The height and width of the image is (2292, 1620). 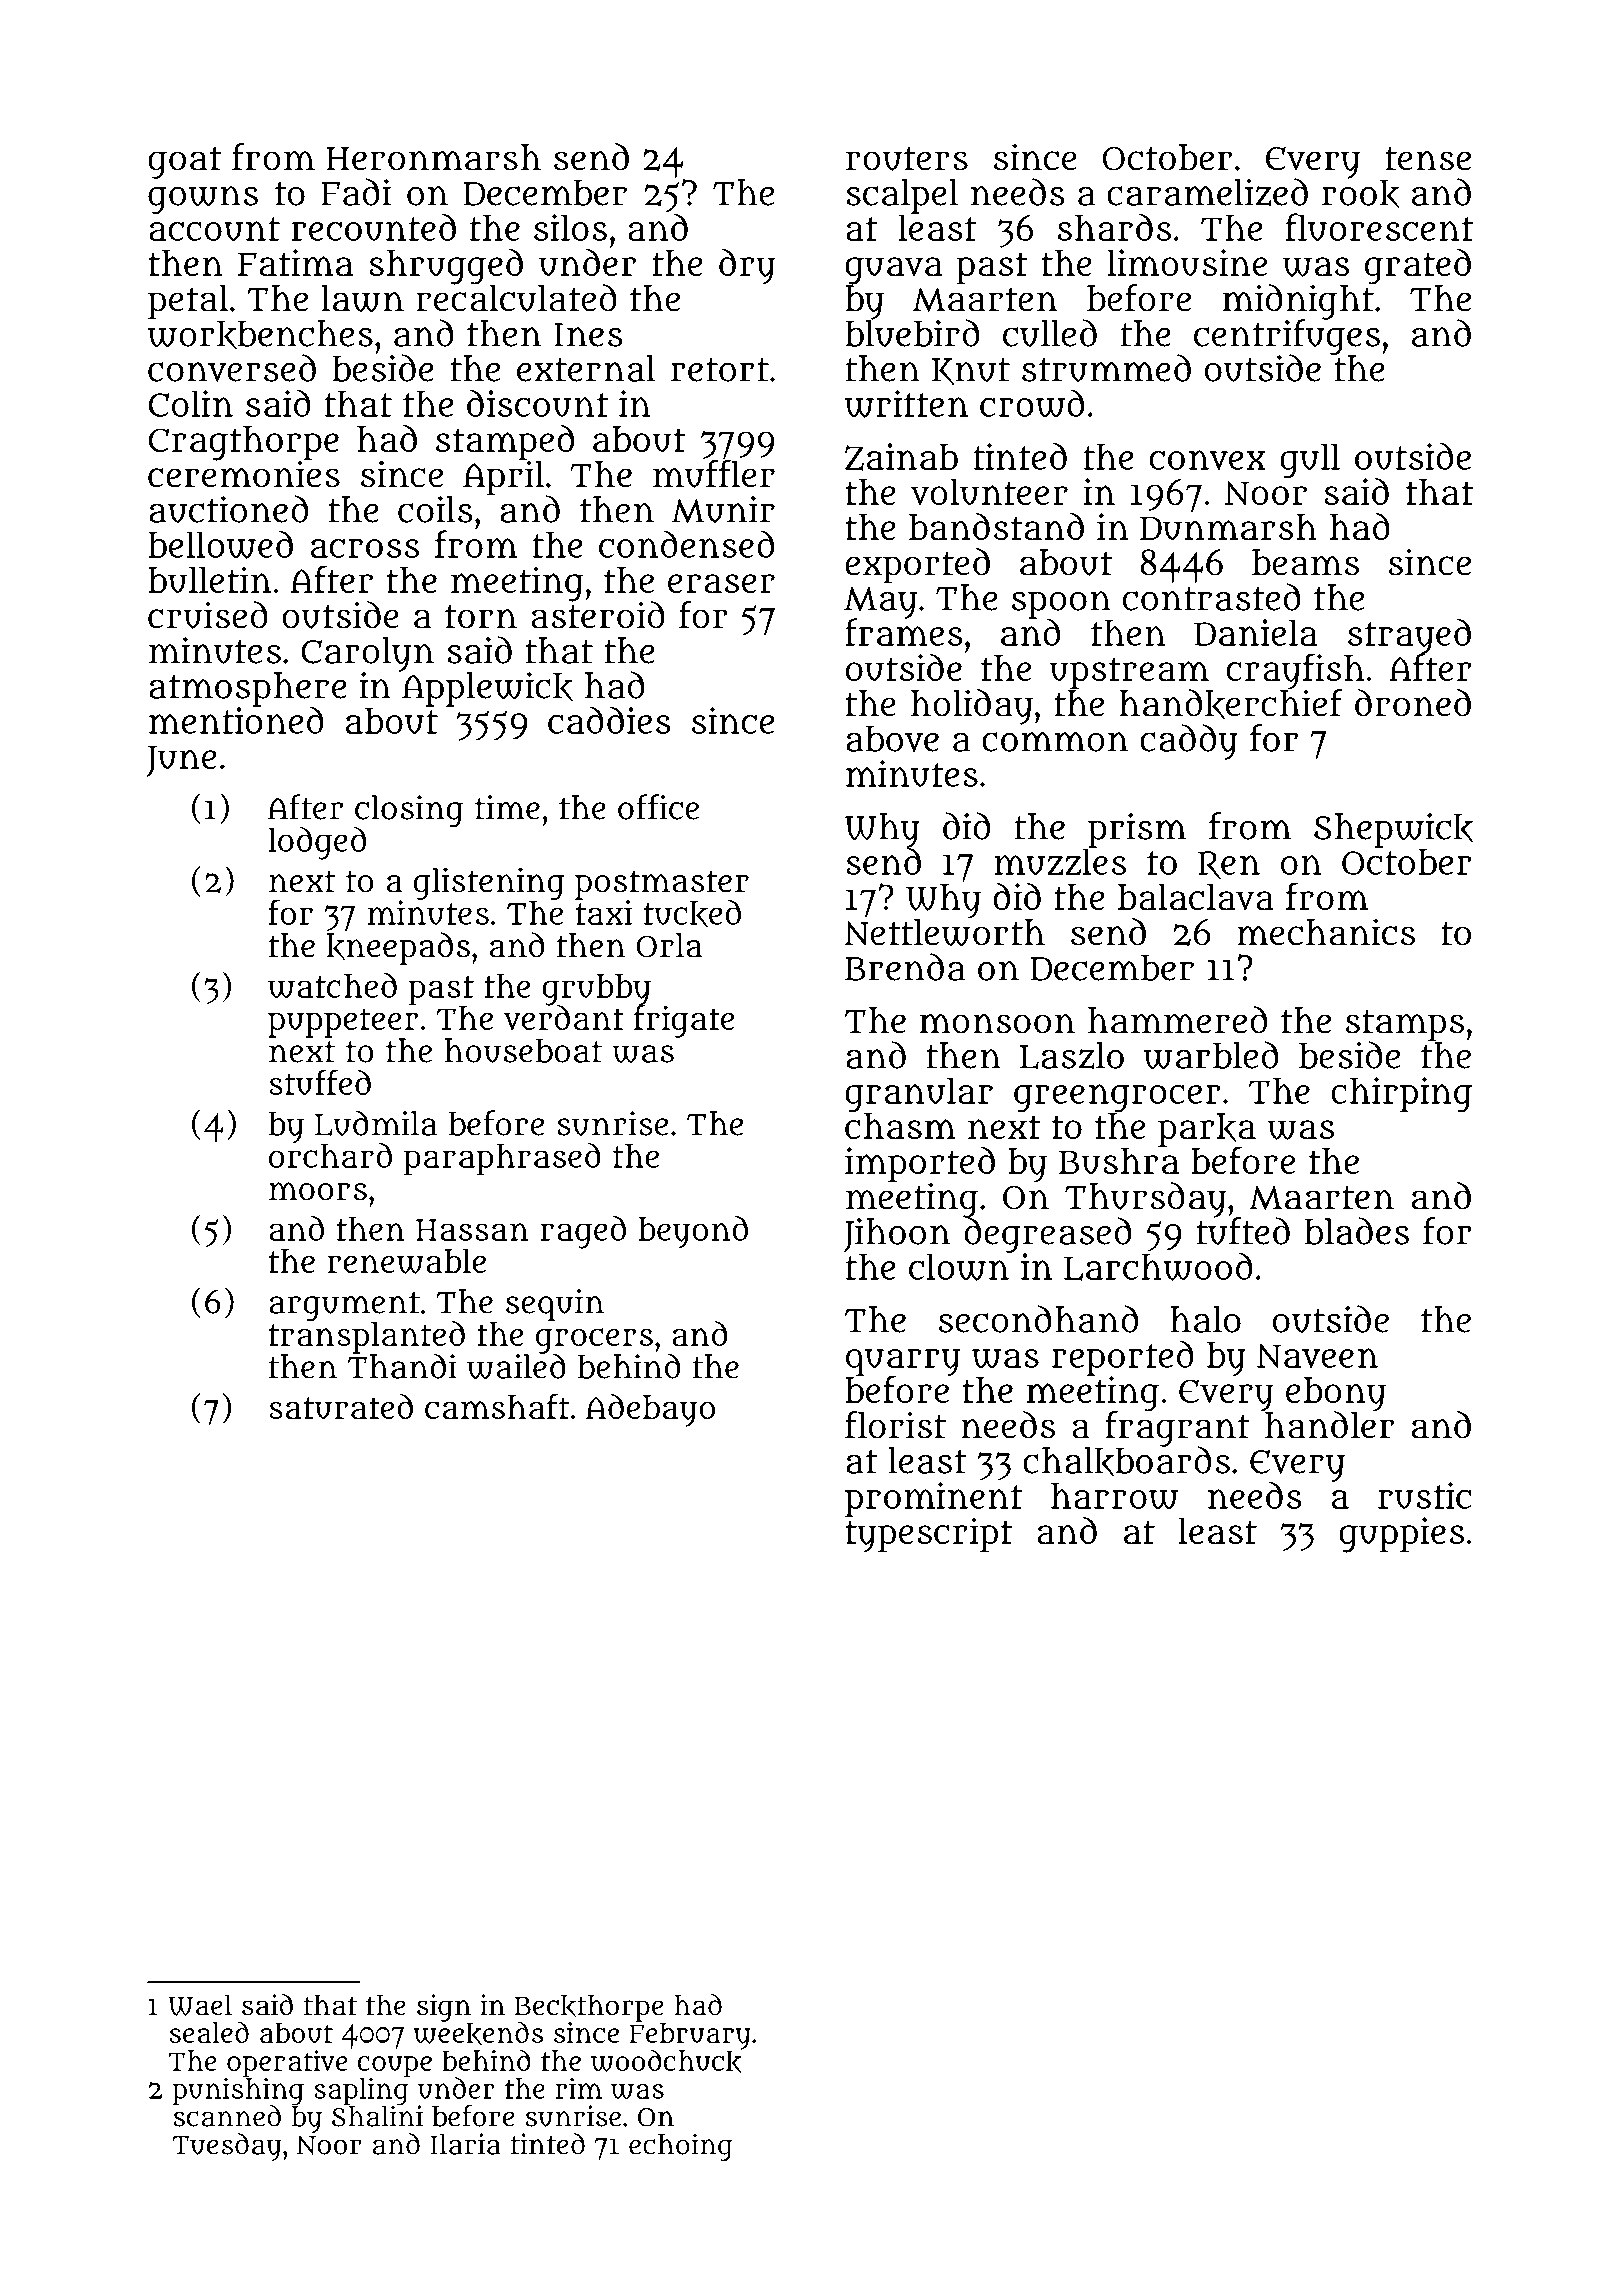 What do you see at coordinates (721, 583) in the image?
I see `eraser` at bounding box center [721, 583].
